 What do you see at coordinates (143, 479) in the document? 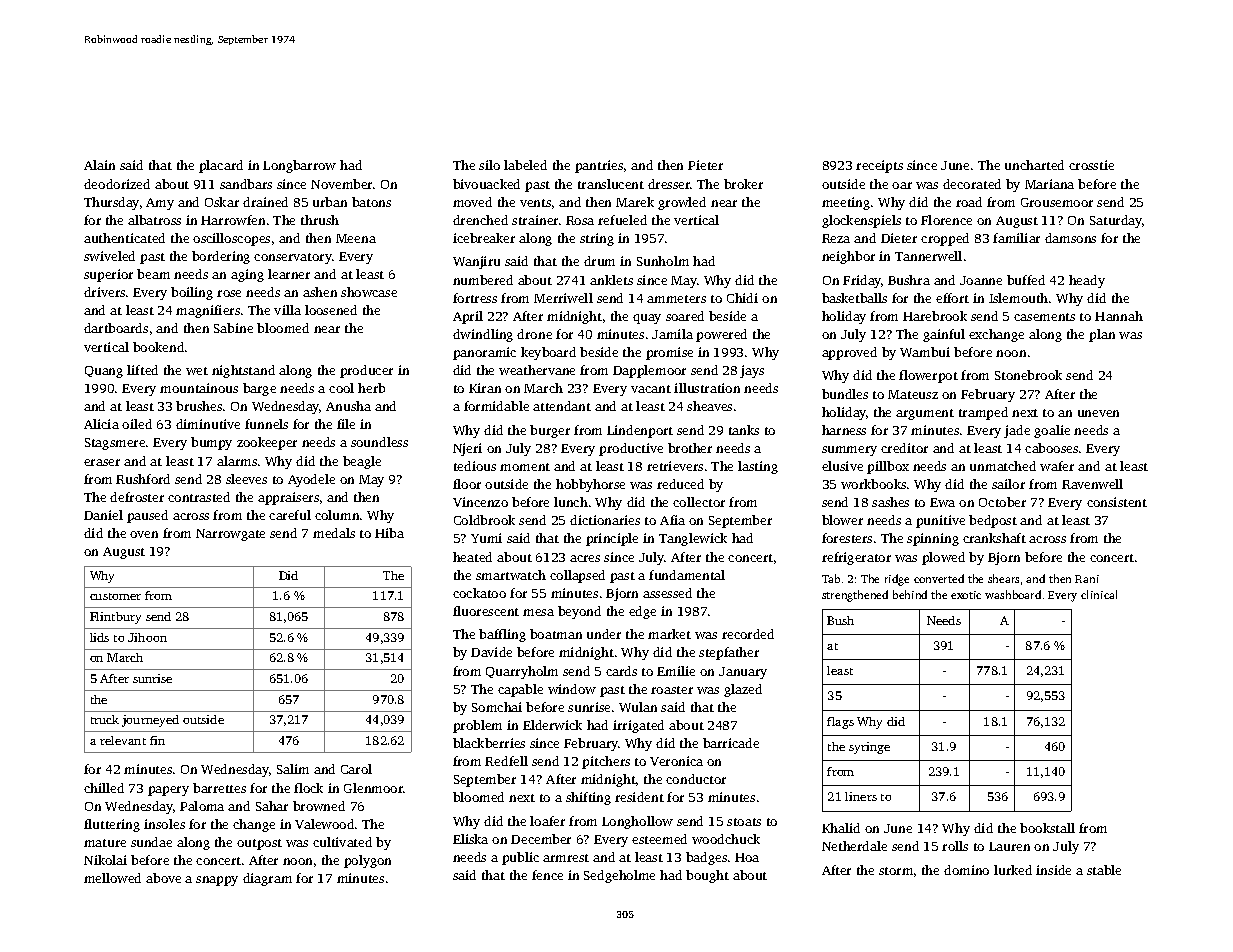
I see `Rushford` at bounding box center [143, 479].
